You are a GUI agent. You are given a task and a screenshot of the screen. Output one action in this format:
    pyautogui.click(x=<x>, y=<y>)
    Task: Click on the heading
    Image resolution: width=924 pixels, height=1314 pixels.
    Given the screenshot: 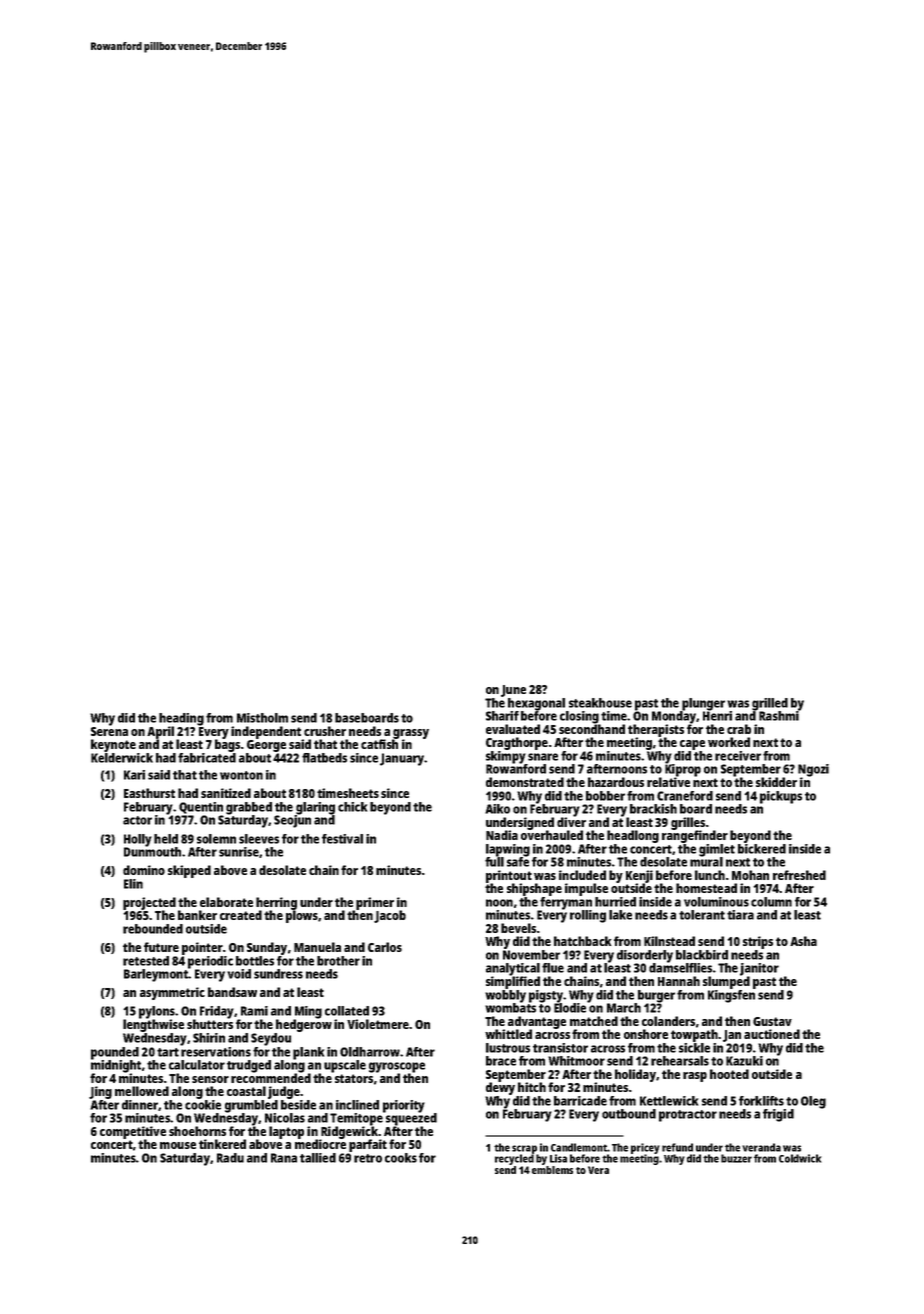 What is the action you would take?
    pyautogui.click(x=181, y=719)
